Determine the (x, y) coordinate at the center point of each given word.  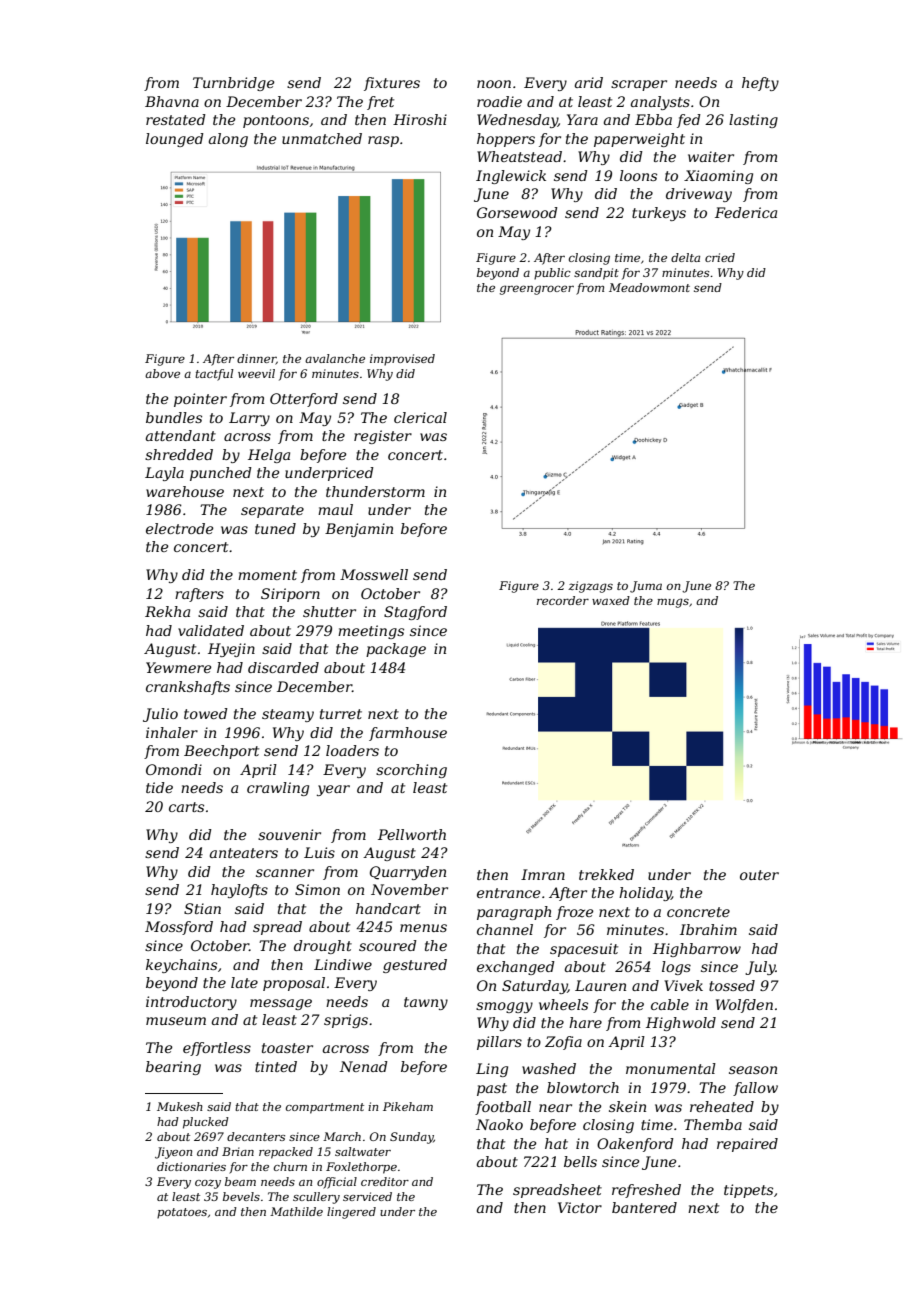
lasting (753, 121)
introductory (191, 1003)
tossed (732, 985)
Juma (646, 587)
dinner (256, 359)
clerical (420, 417)
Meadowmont (649, 287)
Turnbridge (233, 84)
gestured (415, 966)
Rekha (167, 611)
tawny (426, 1003)
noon (494, 84)
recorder (563, 600)
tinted (276, 1066)
